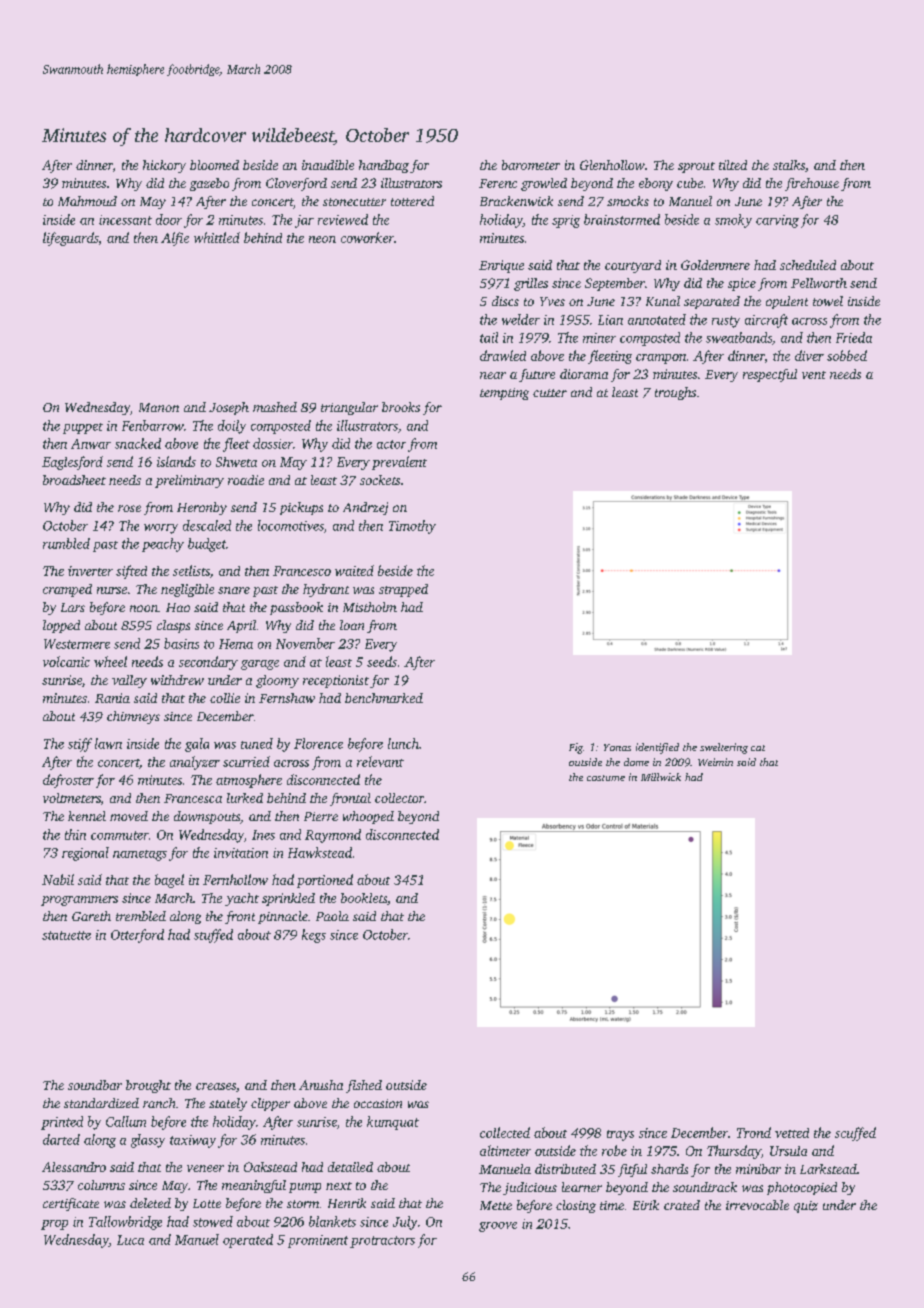 Image resolution: width=924 pixels, height=1308 pixels. I want to click on scuffed, so click(855, 1134).
